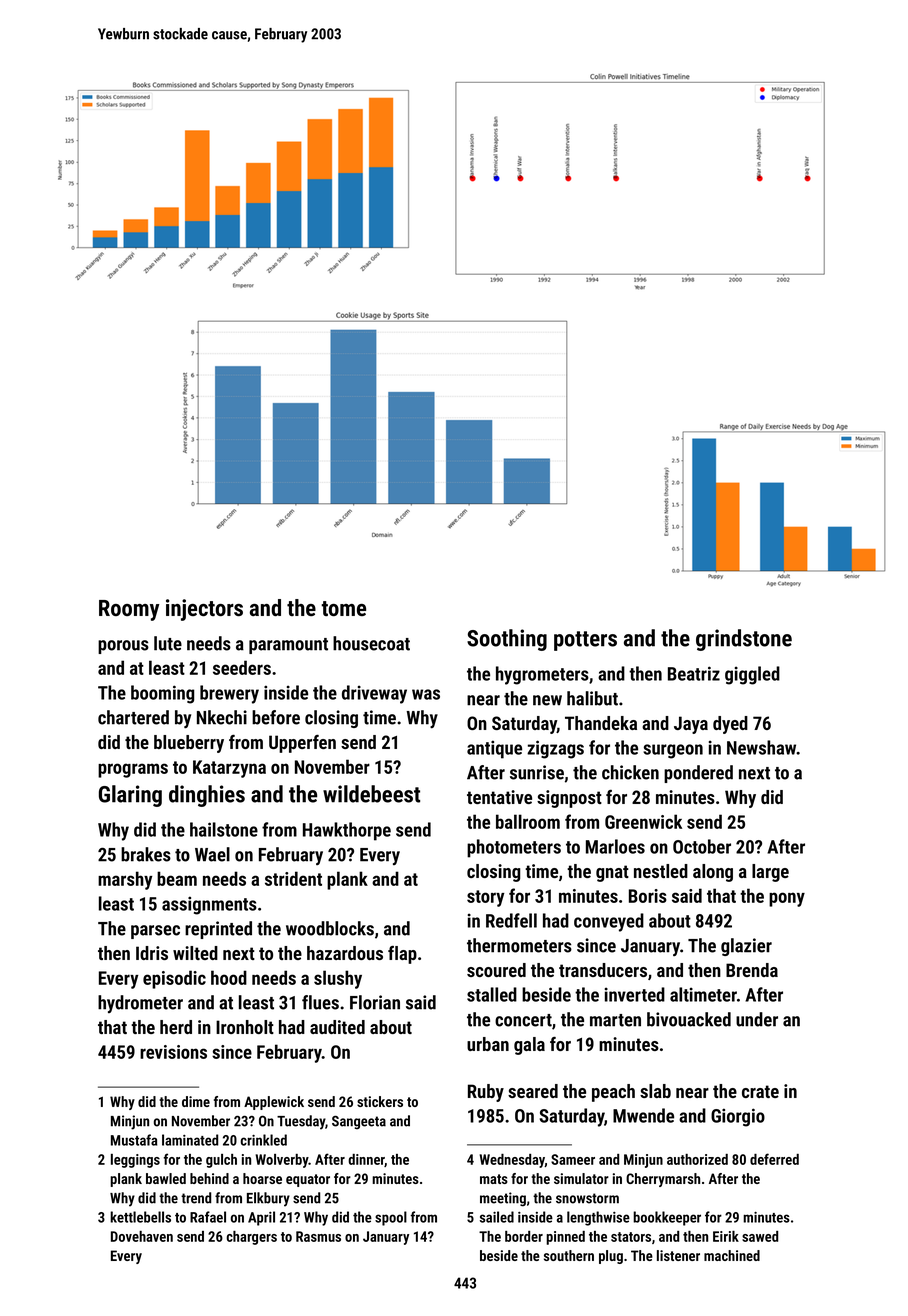 The image size is (908, 1316). What do you see at coordinates (125, 880) in the document?
I see `marshy` at bounding box center [125, 880].
